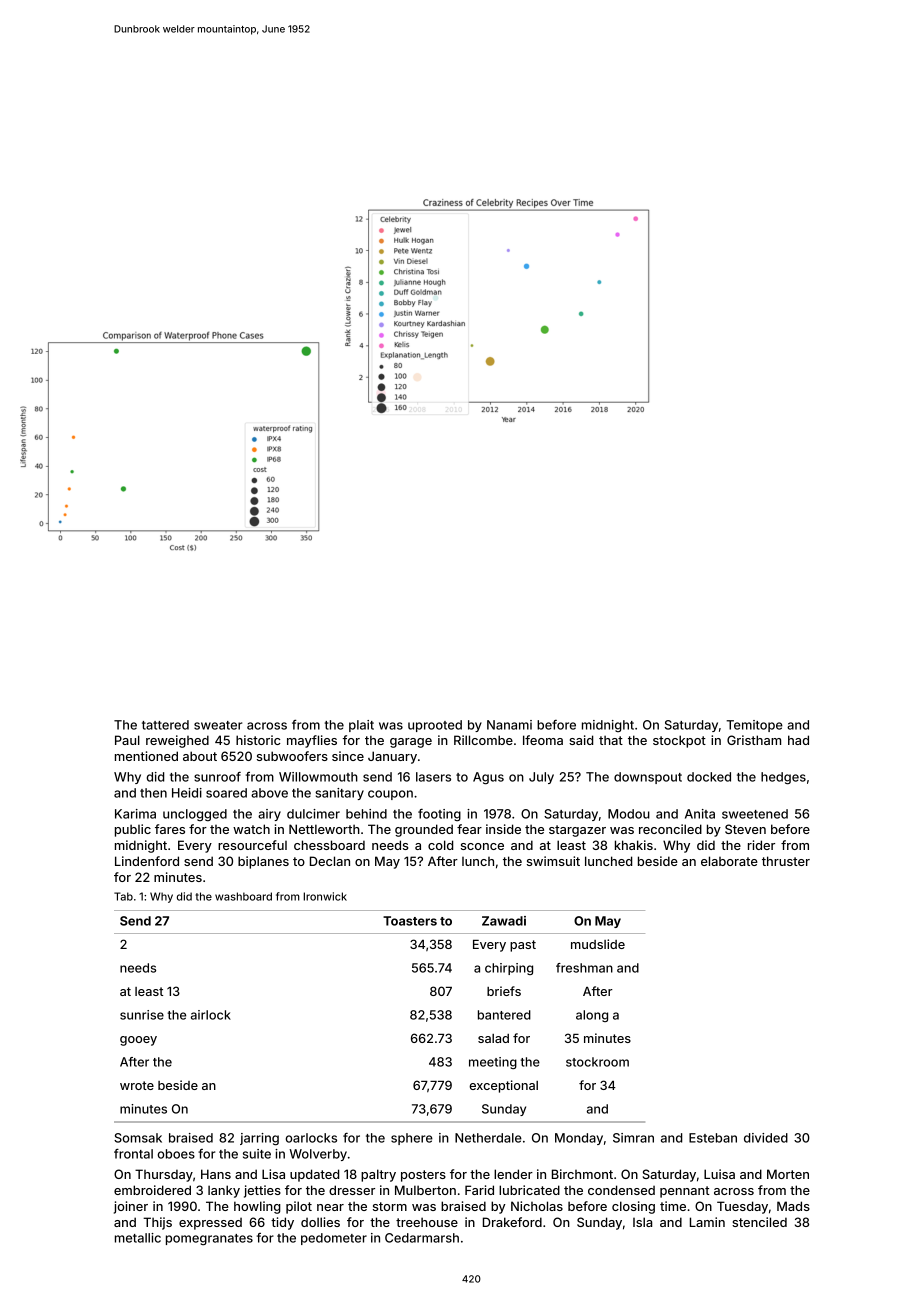 This page has height=1308, width=924. I want to click on Lamin, so click(707, 1222).
